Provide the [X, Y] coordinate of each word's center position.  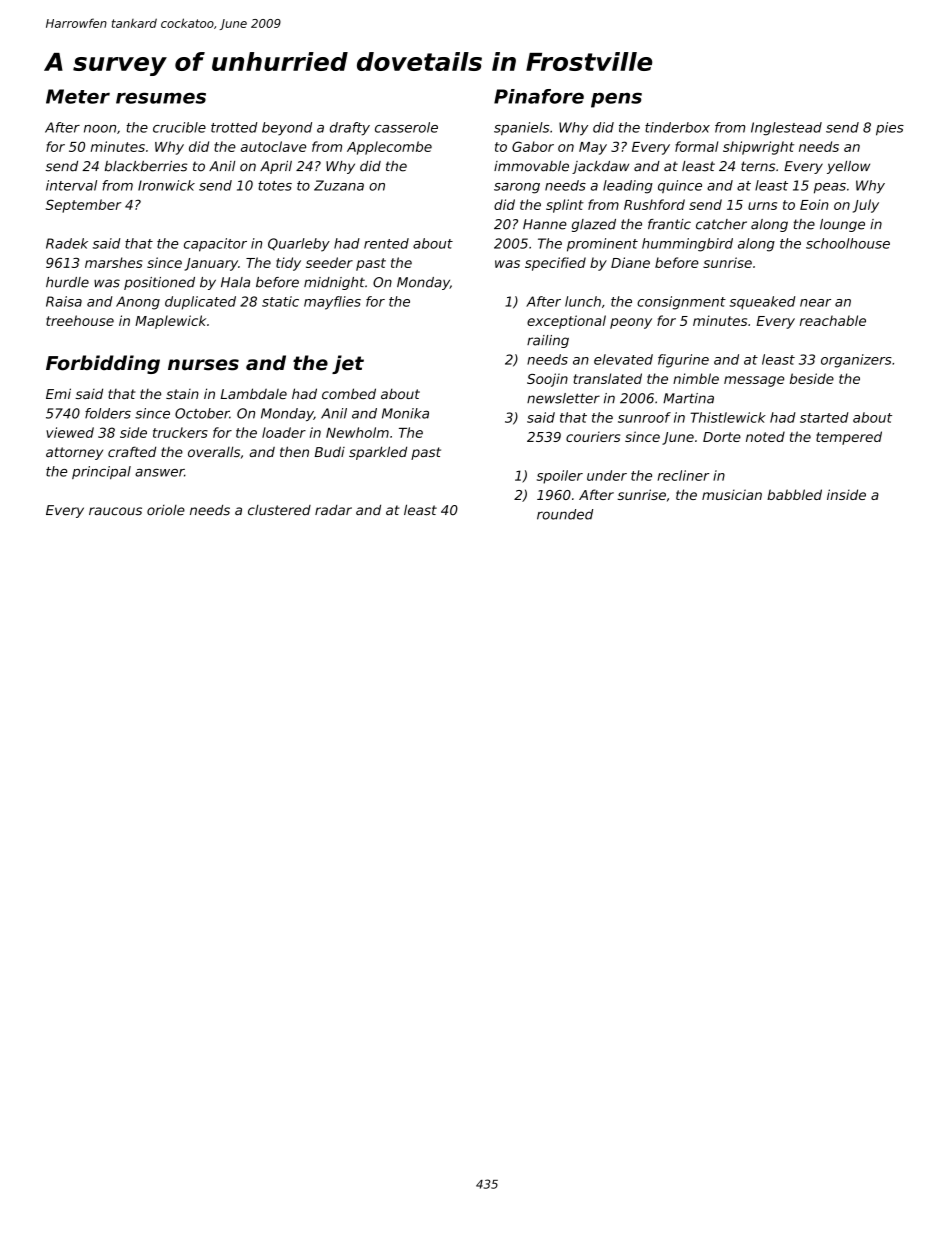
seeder [329, 262]
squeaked [762, 302]
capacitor [215, 245]
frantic [669, 224]
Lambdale [254, 393]
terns [758, 166]
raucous [115, 511]
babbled [794, 494]
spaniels [521, 129]
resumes [161, 98]
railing [548, 341]
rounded [565, 514]
